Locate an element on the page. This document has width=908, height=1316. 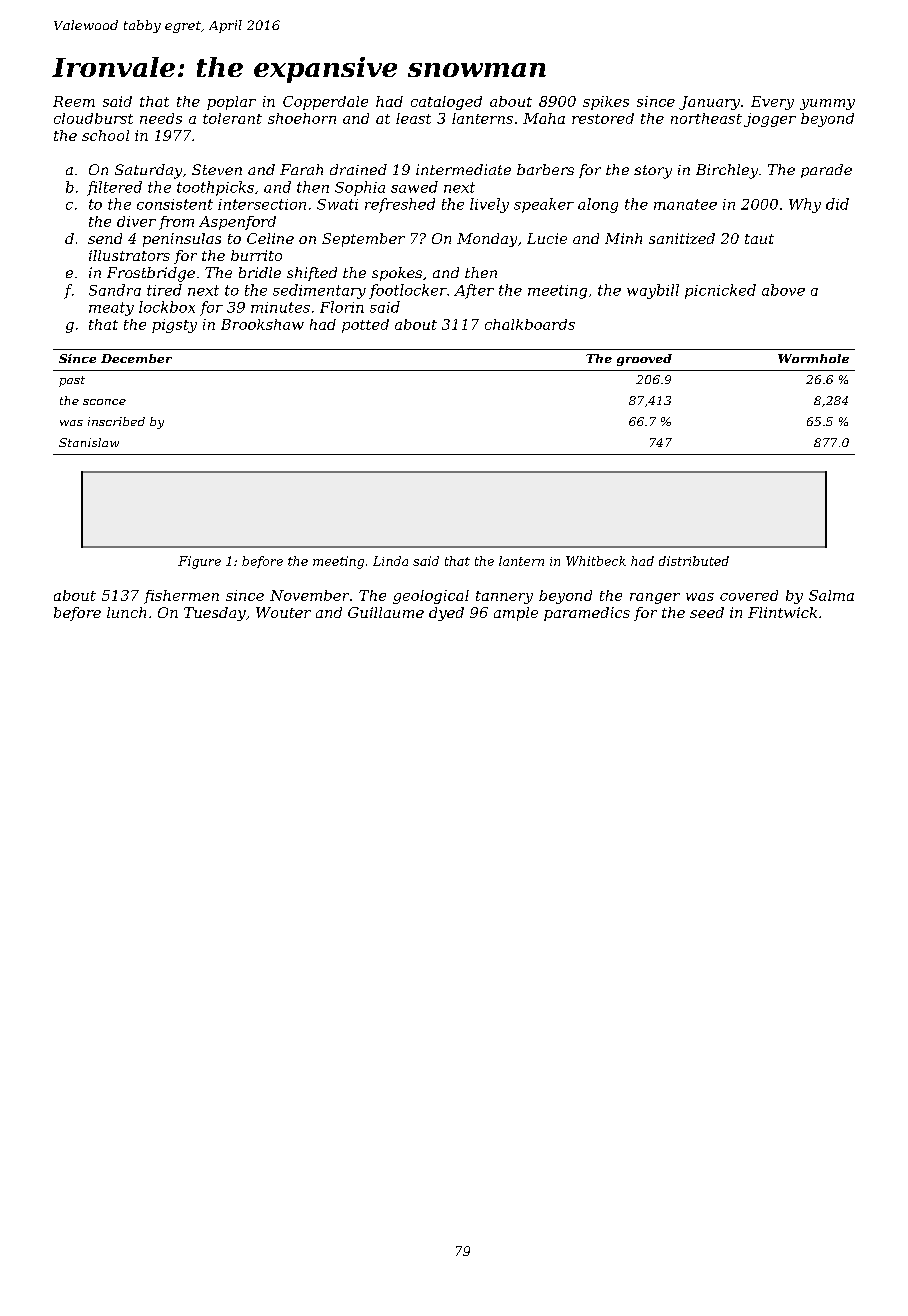
lunch is located at coordinates (126, 612).
